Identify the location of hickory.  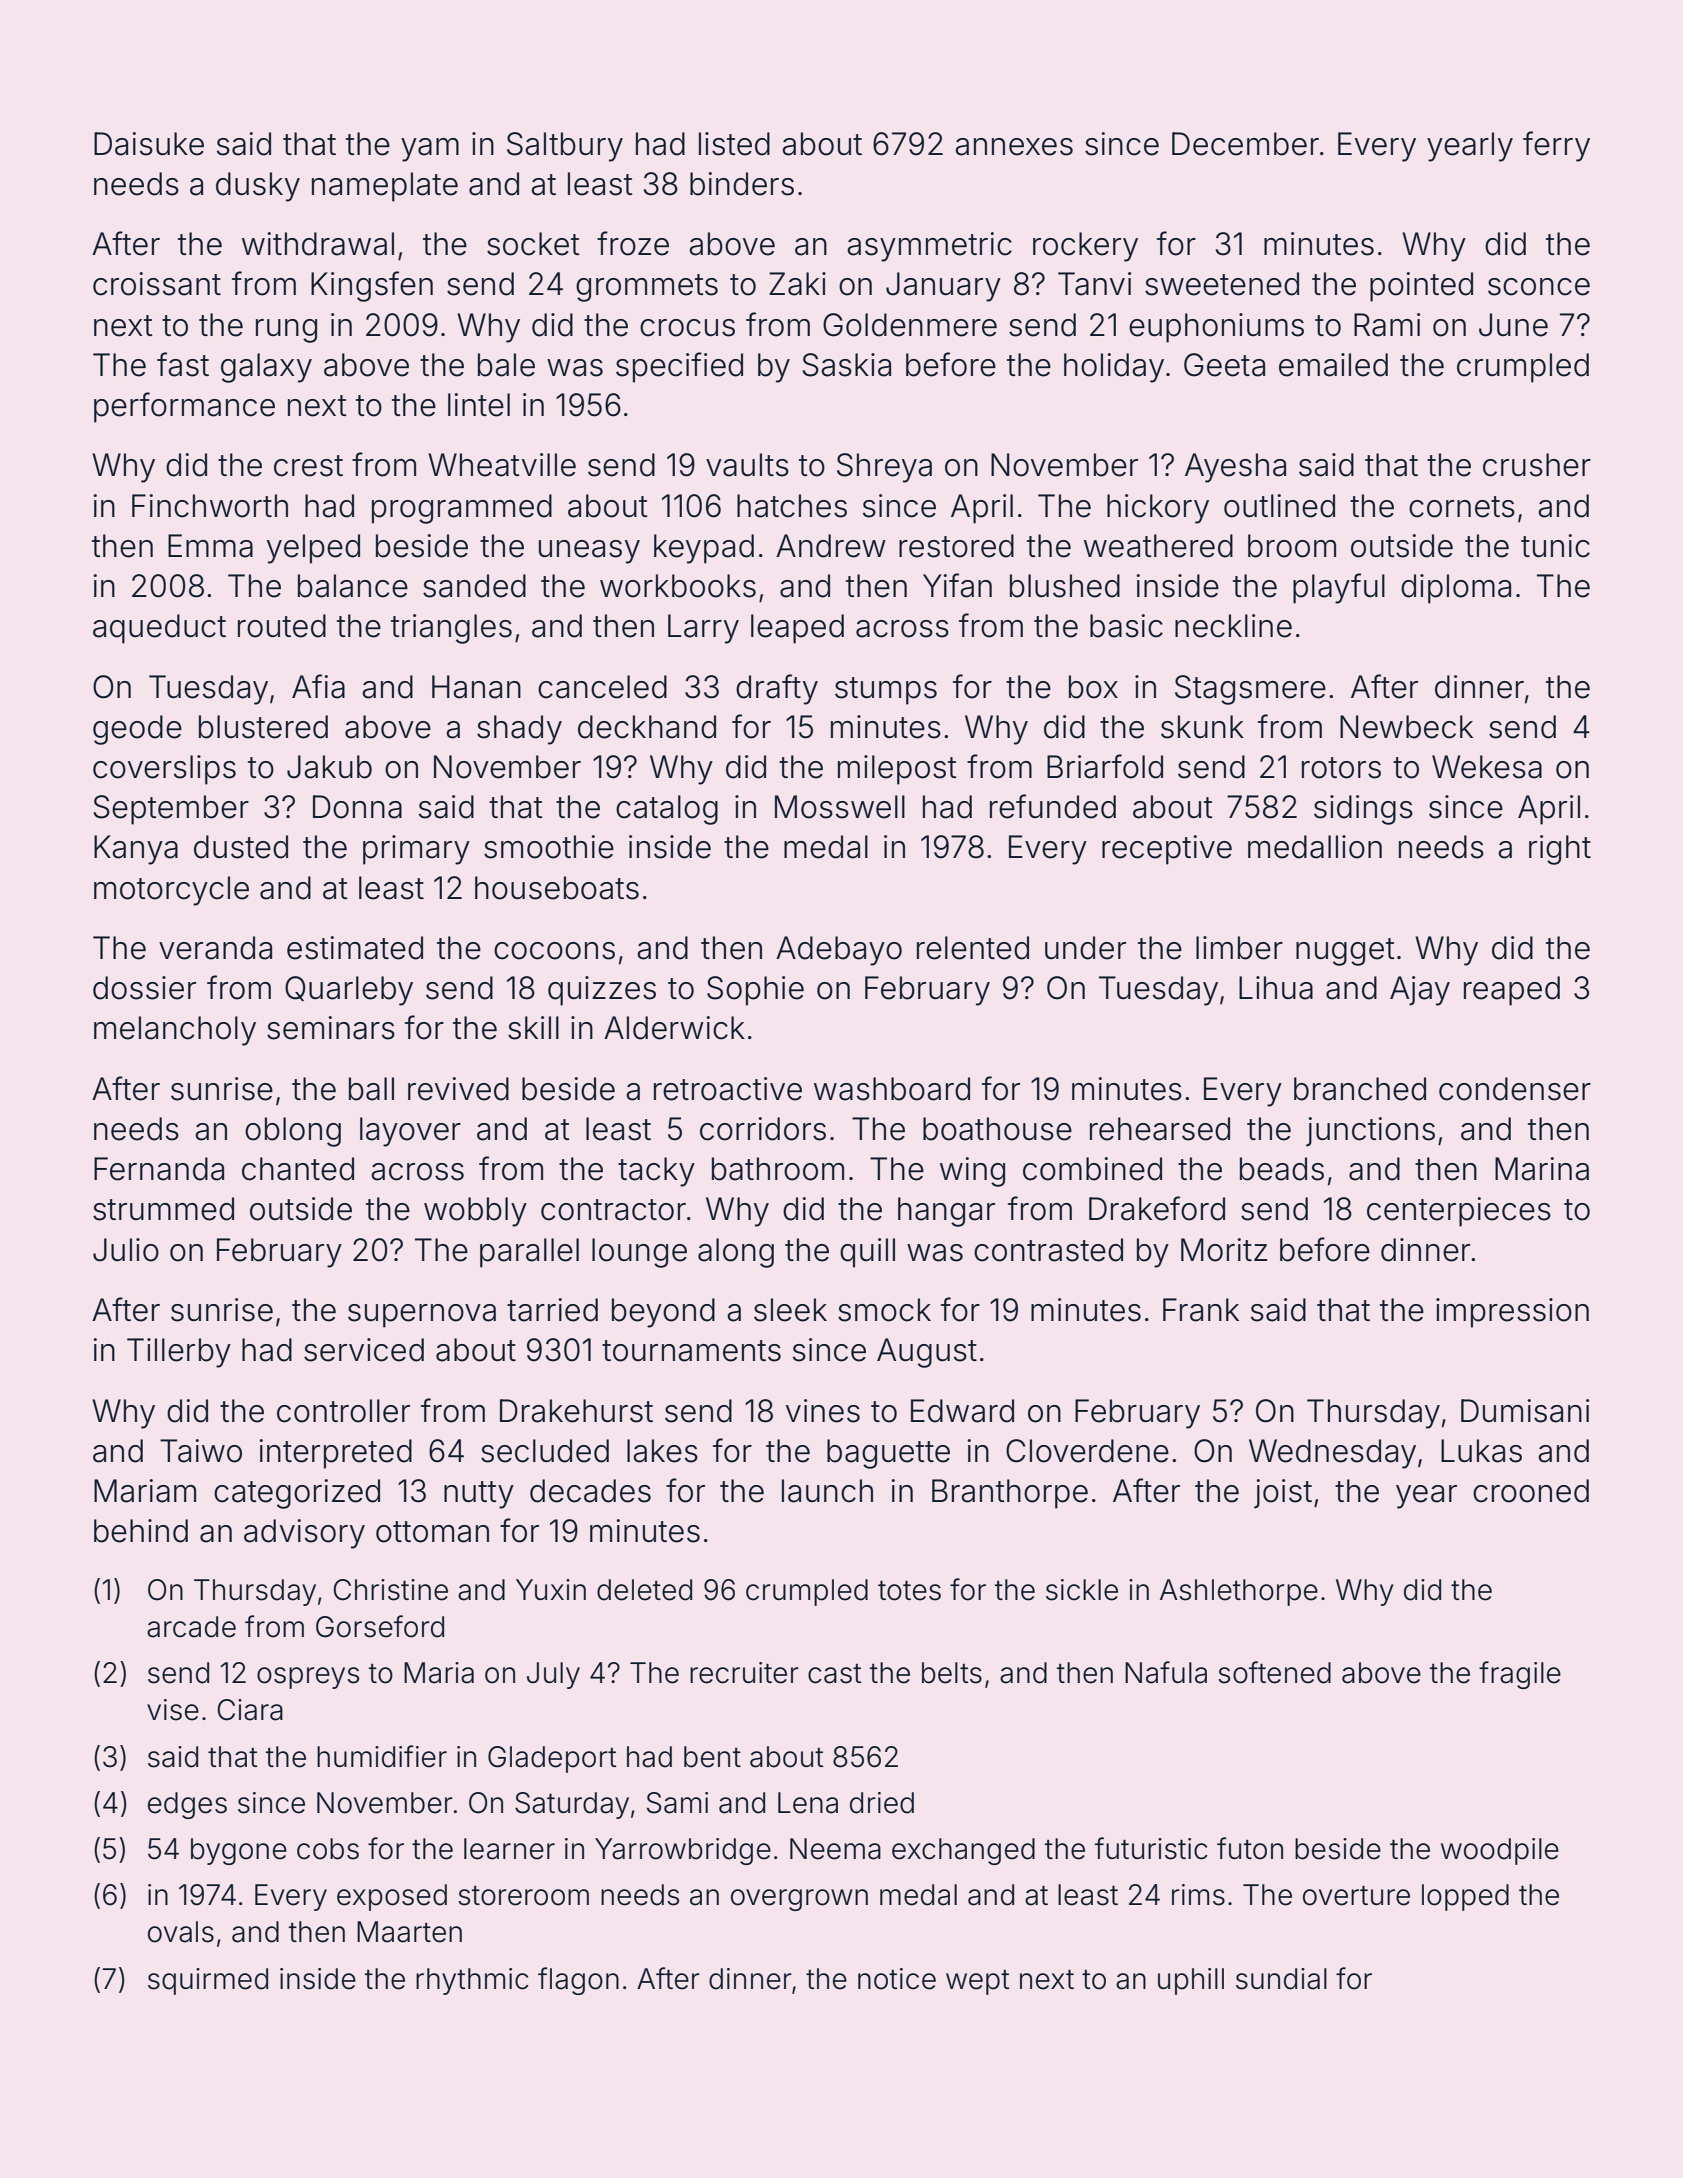
(1158, 509).
